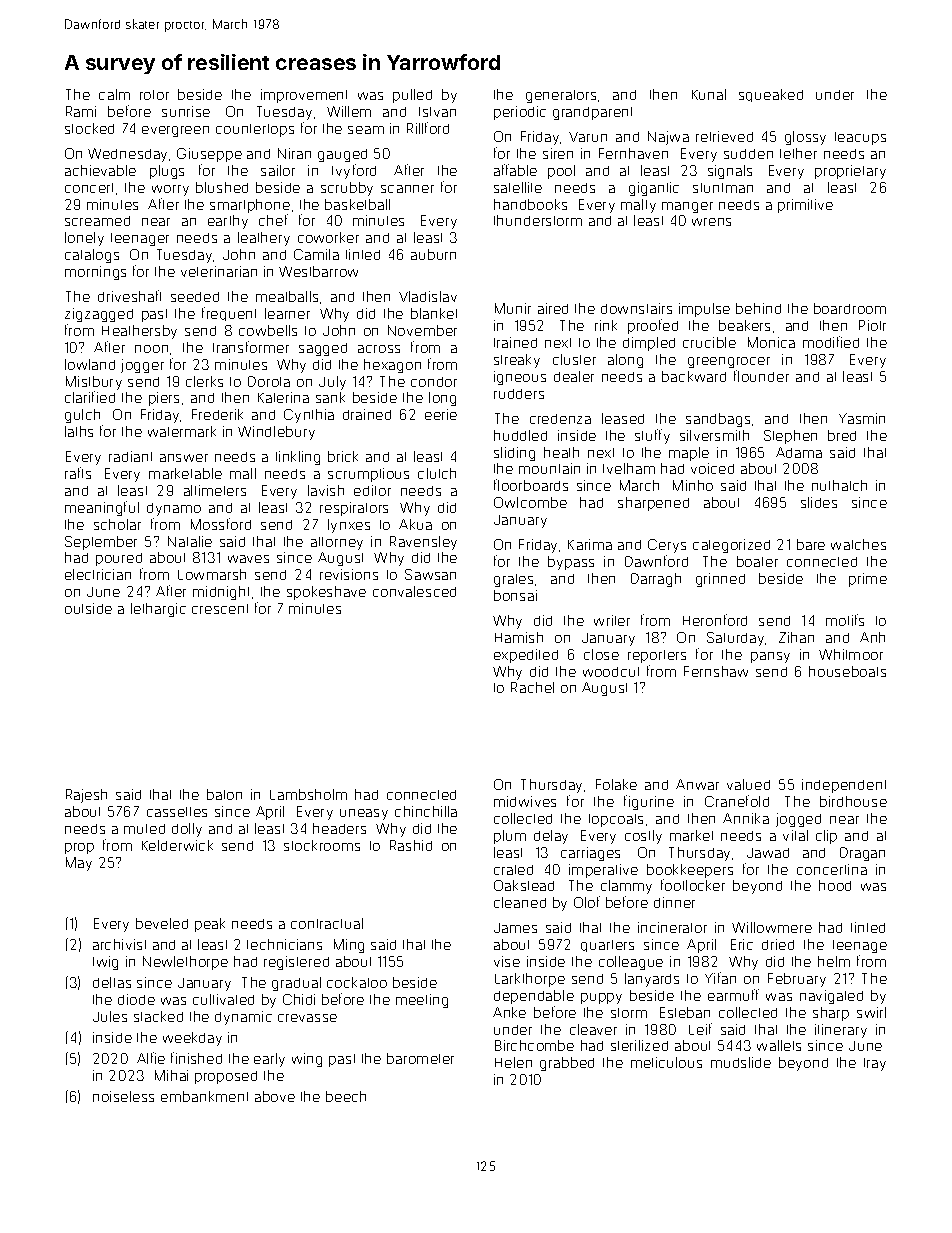  What do you see at coordinates (515, 170) in the page?
I see `affable` at bounding box center [515, 170].
